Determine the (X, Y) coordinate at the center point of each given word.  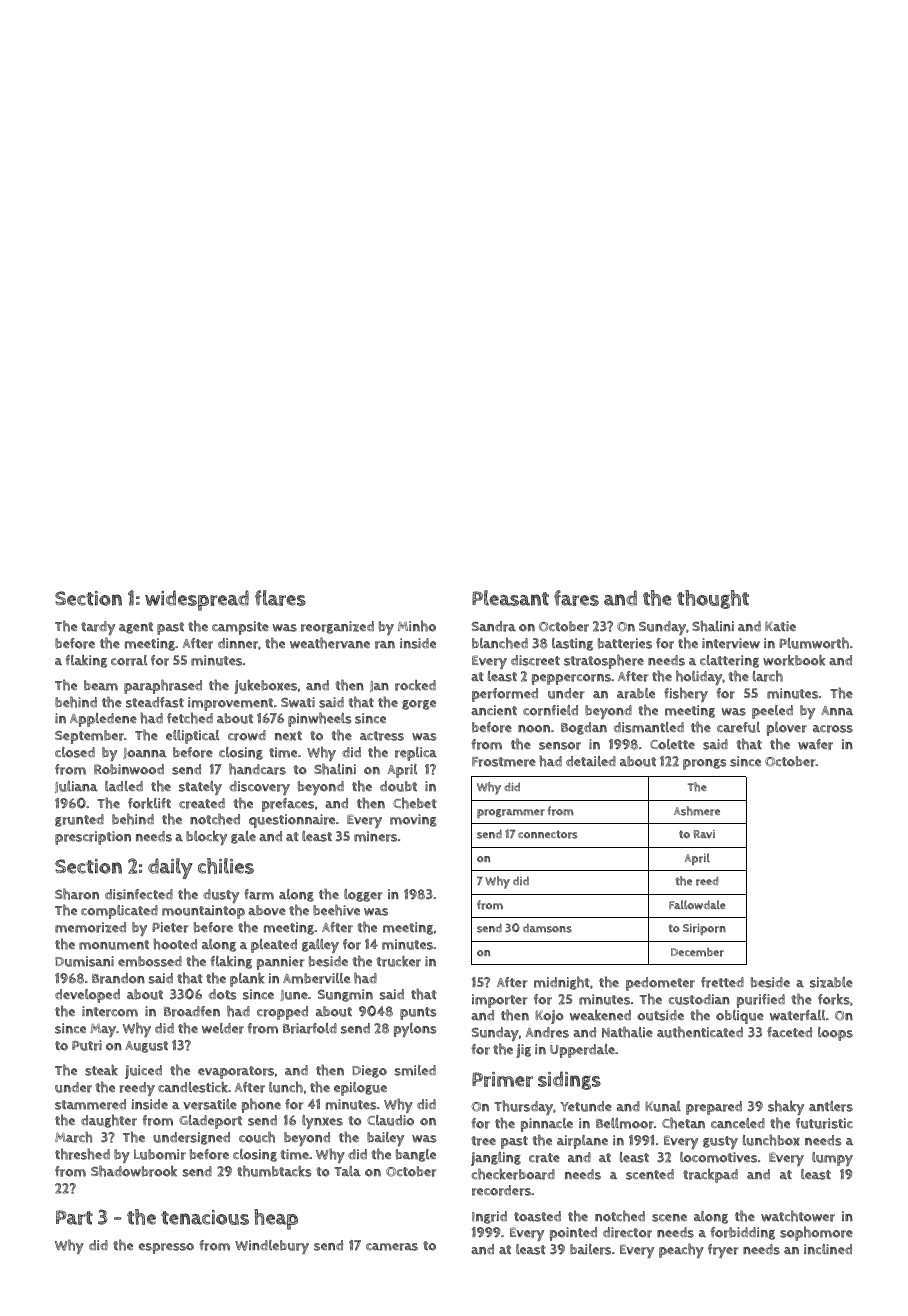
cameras (392, 1247)
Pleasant (510, 598)
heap (276, 1219)
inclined (828, 1249)
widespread (197, 600)
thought (713, 599)
